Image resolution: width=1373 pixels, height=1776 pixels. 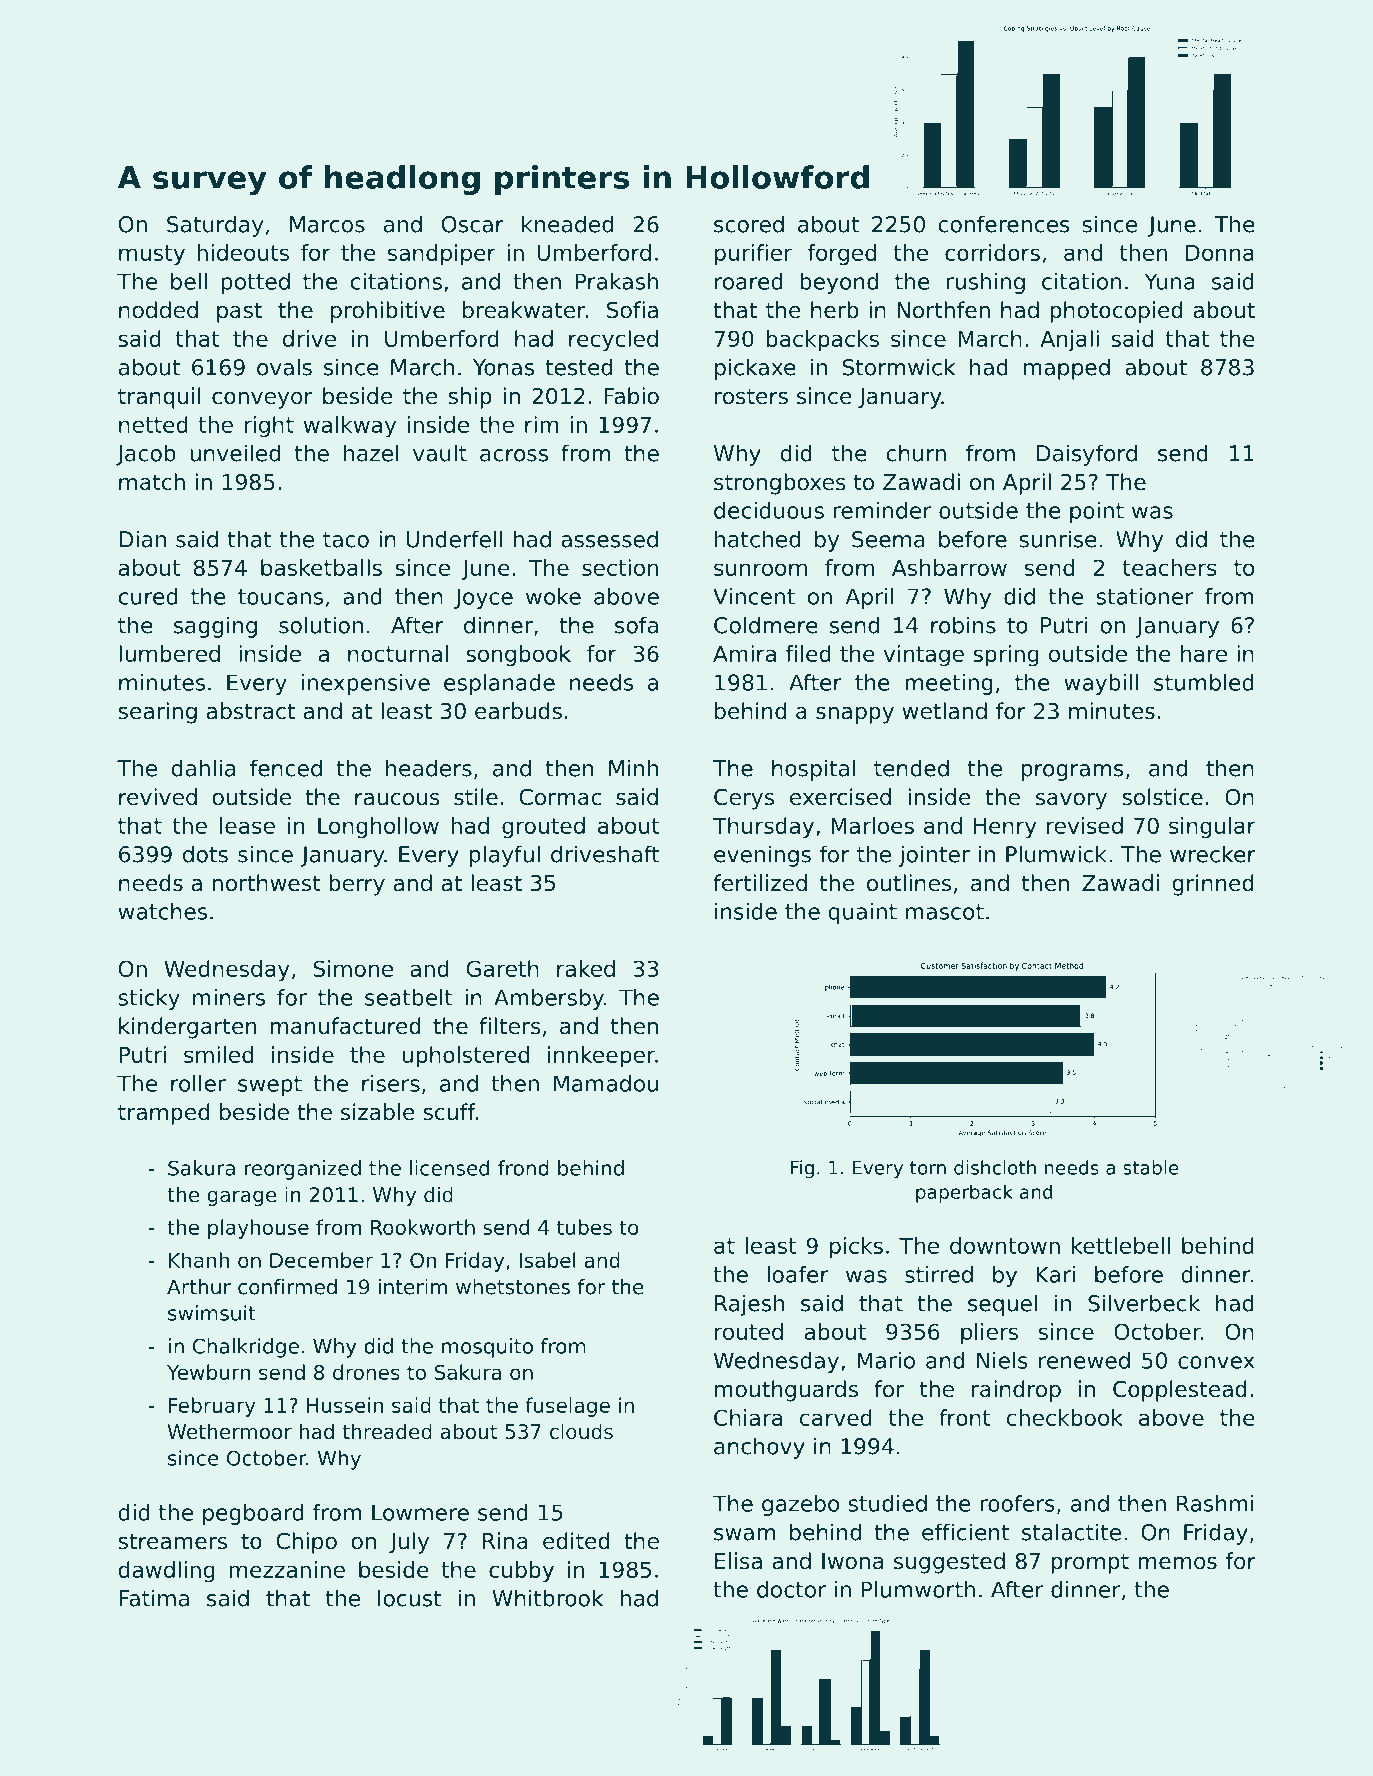 What do you see at coordinates (159, 398) in the image?
I see `tranquil` at bounding box center [159, 398].
